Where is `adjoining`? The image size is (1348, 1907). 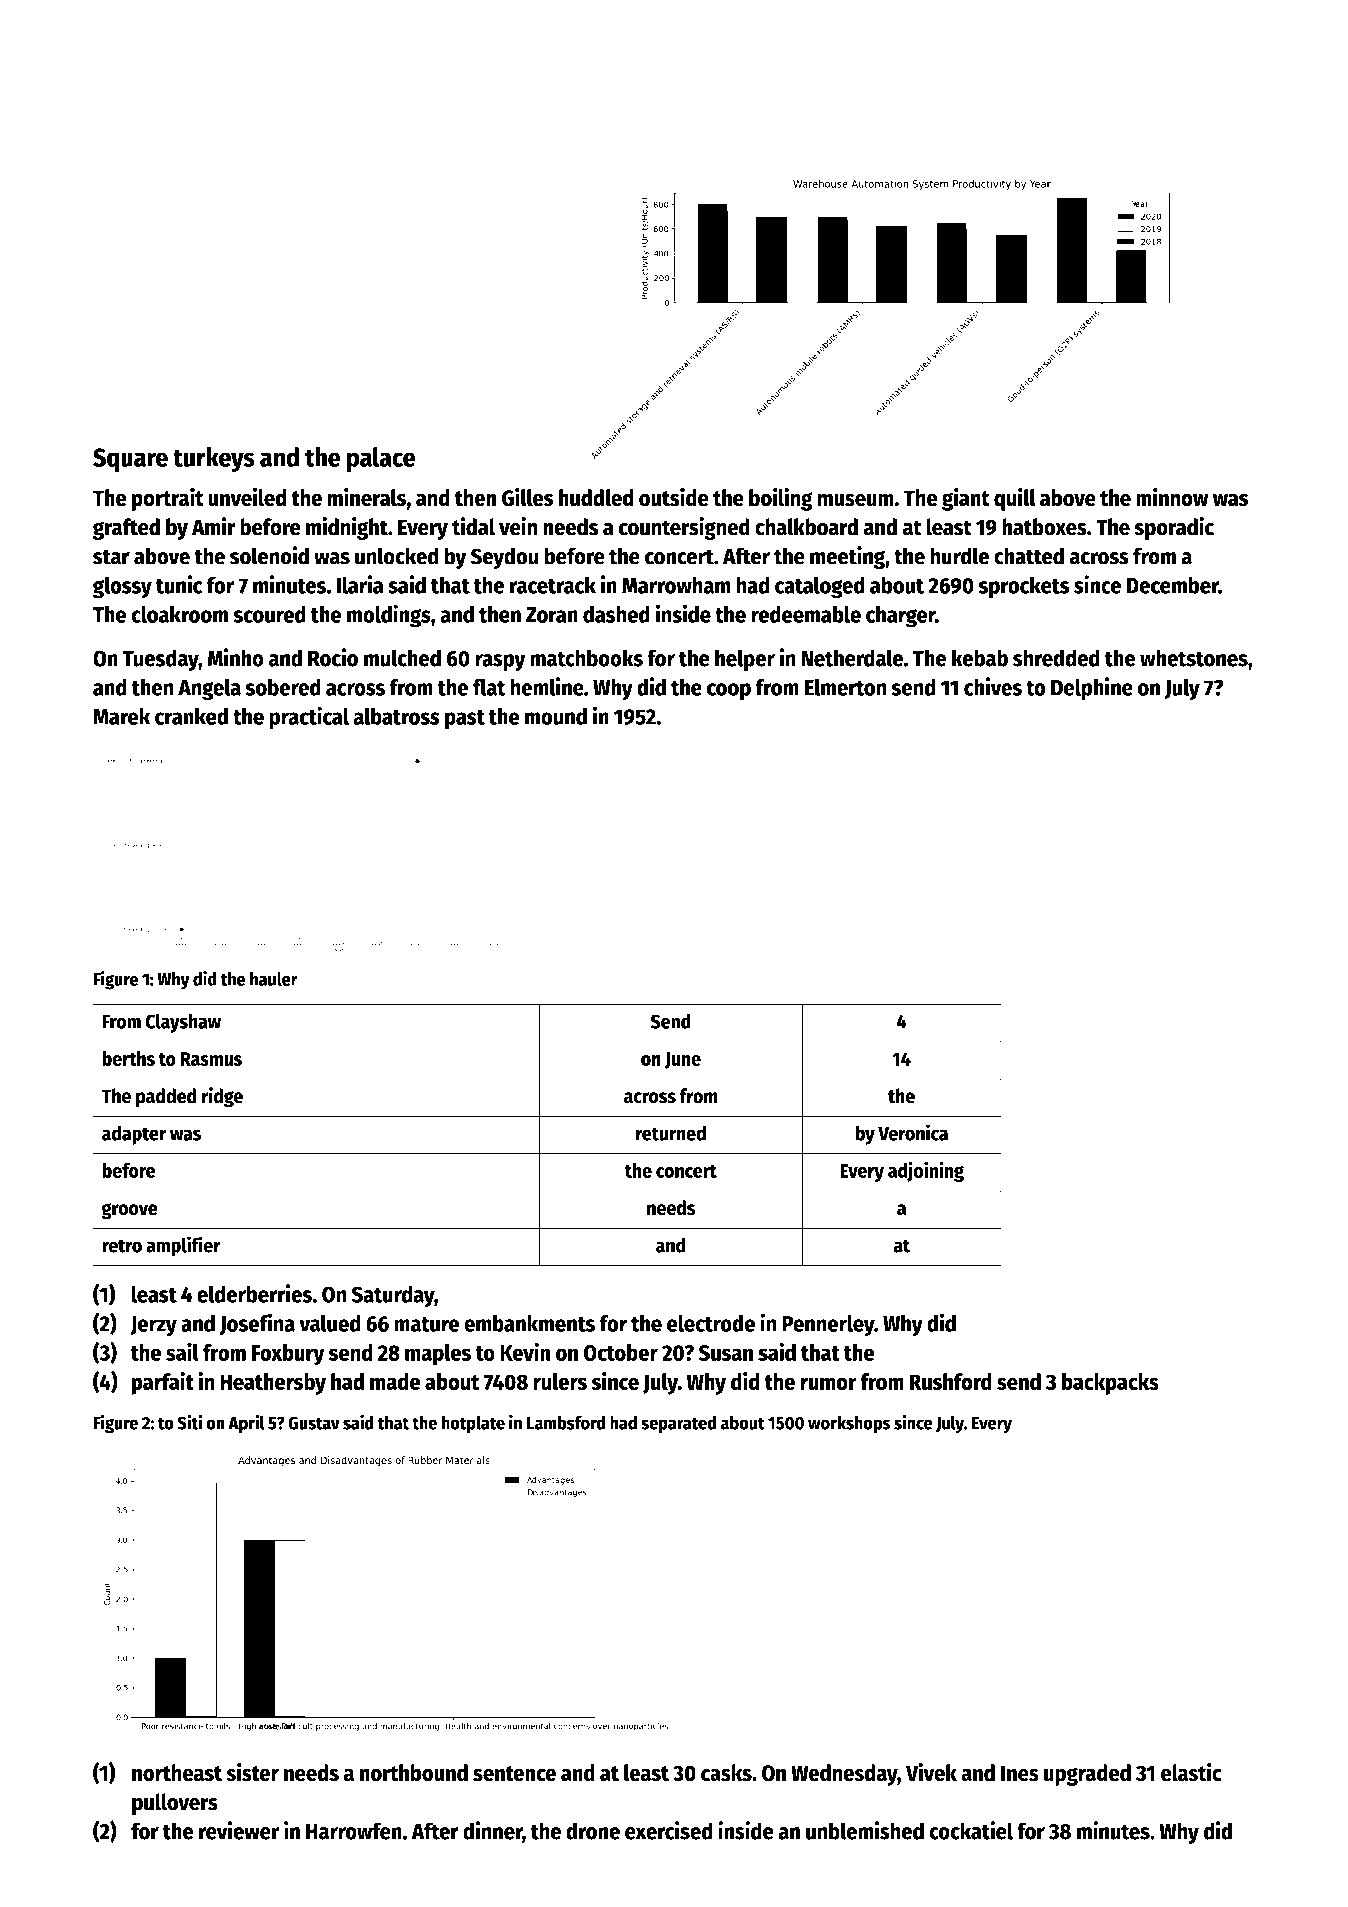 adjoining is located at coordinates (926, 1171).
